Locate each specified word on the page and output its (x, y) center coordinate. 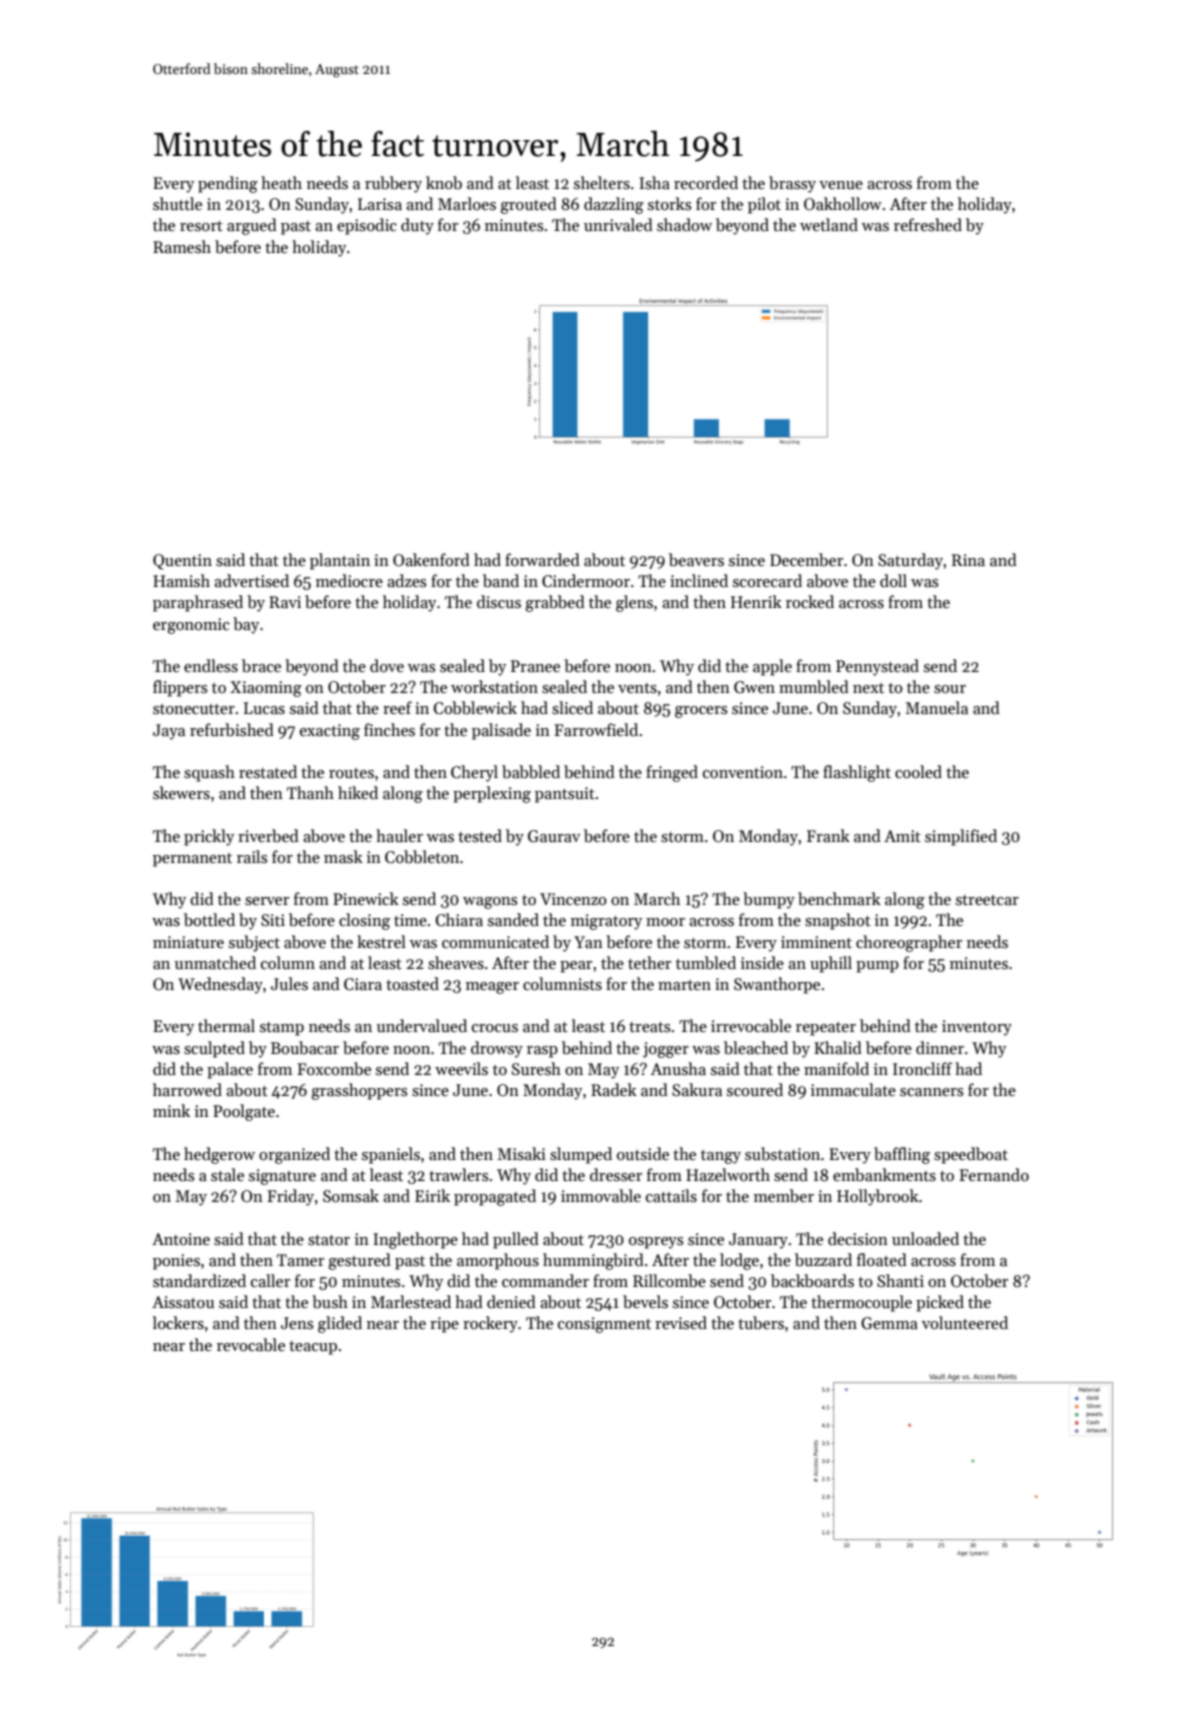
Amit (902, 836)
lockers (178, 1323)
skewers (181, 793)
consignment (604, 1325)
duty (417, 226)
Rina (968, 560)
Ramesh (182, 246)
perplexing (492, 794)
